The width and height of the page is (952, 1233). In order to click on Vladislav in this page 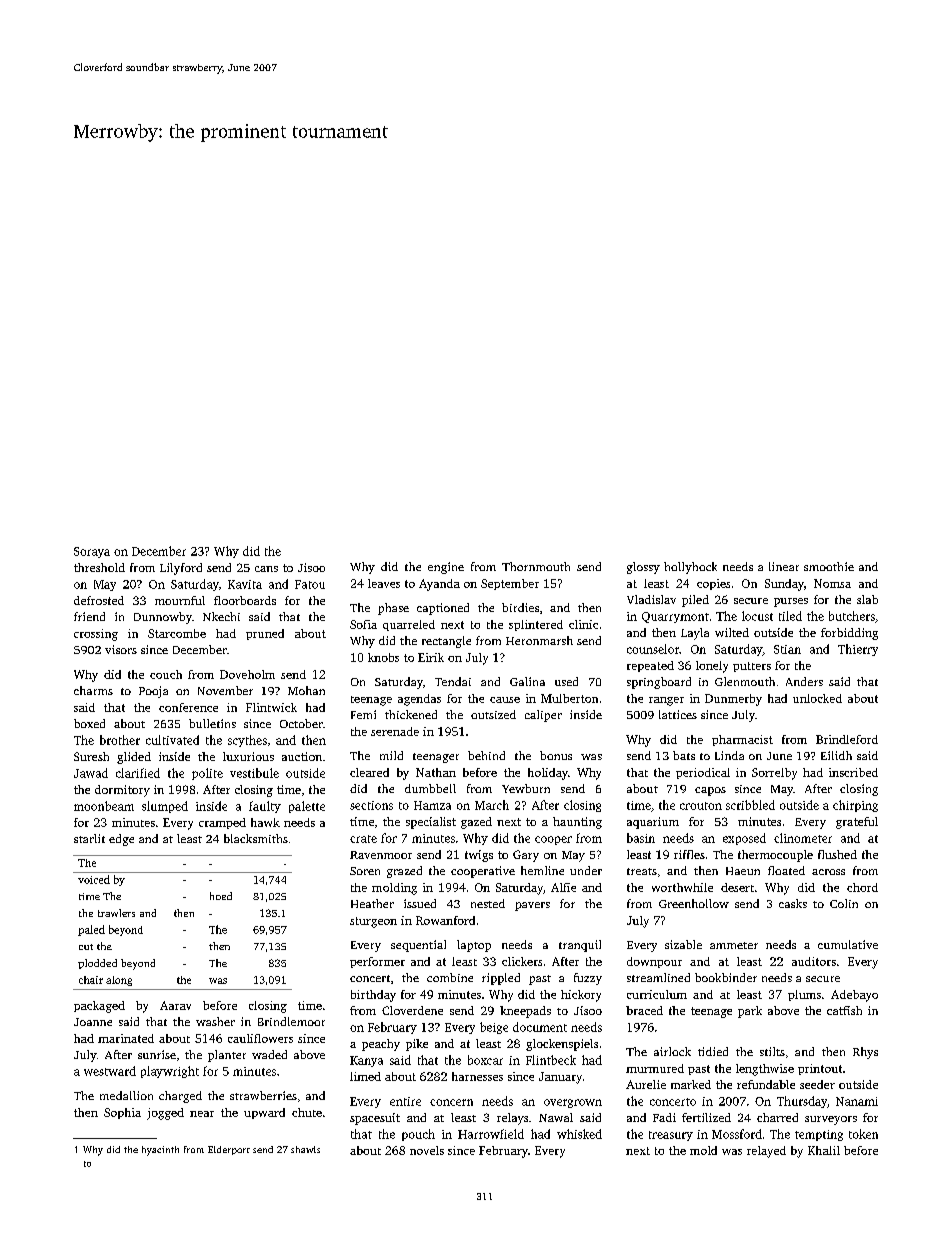, I will do `click(651, 599)`.
